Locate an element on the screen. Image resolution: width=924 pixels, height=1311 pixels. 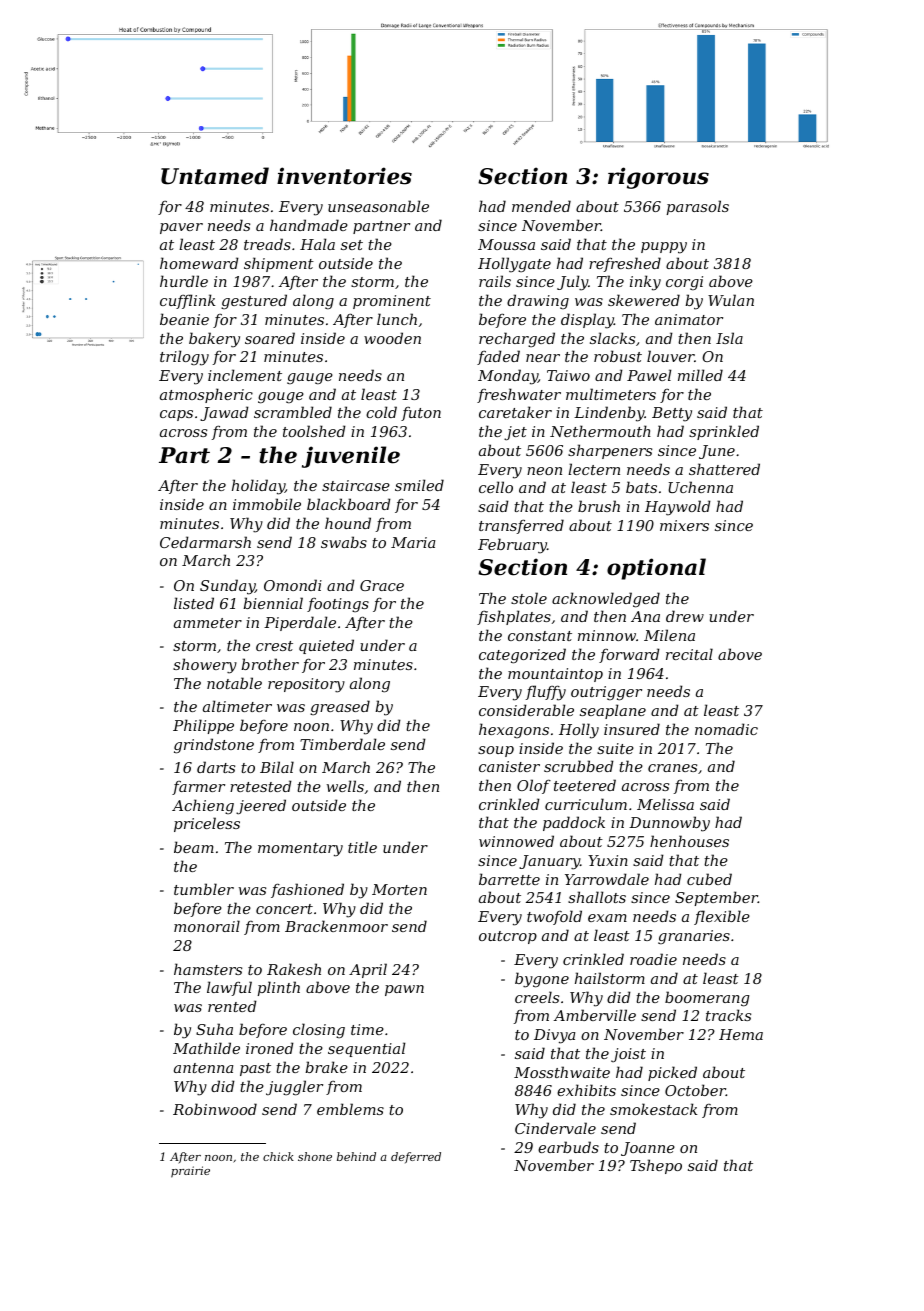
Pawel is located at coordinates (649, 375).
